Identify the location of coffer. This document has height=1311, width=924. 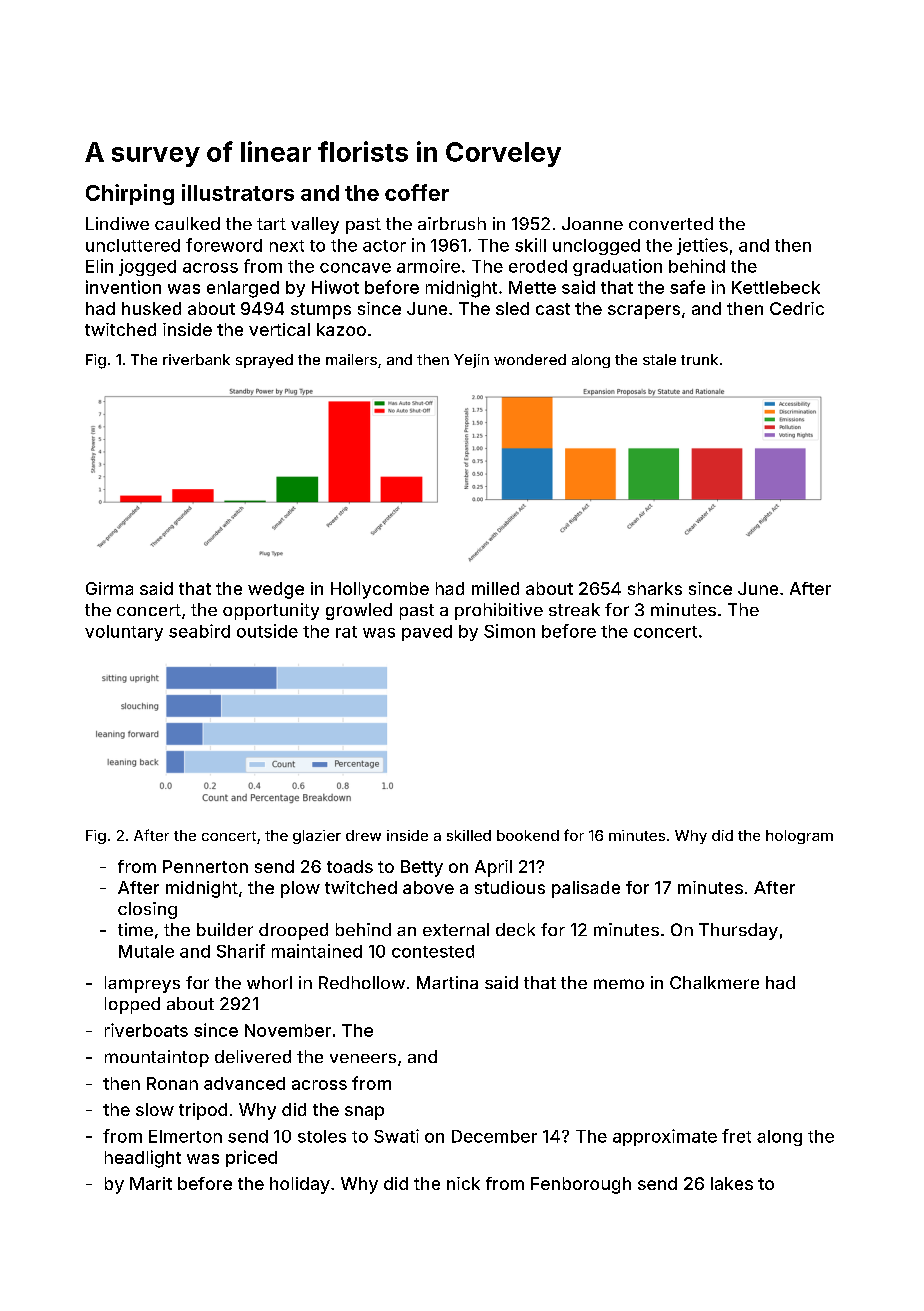
(417, 192).
